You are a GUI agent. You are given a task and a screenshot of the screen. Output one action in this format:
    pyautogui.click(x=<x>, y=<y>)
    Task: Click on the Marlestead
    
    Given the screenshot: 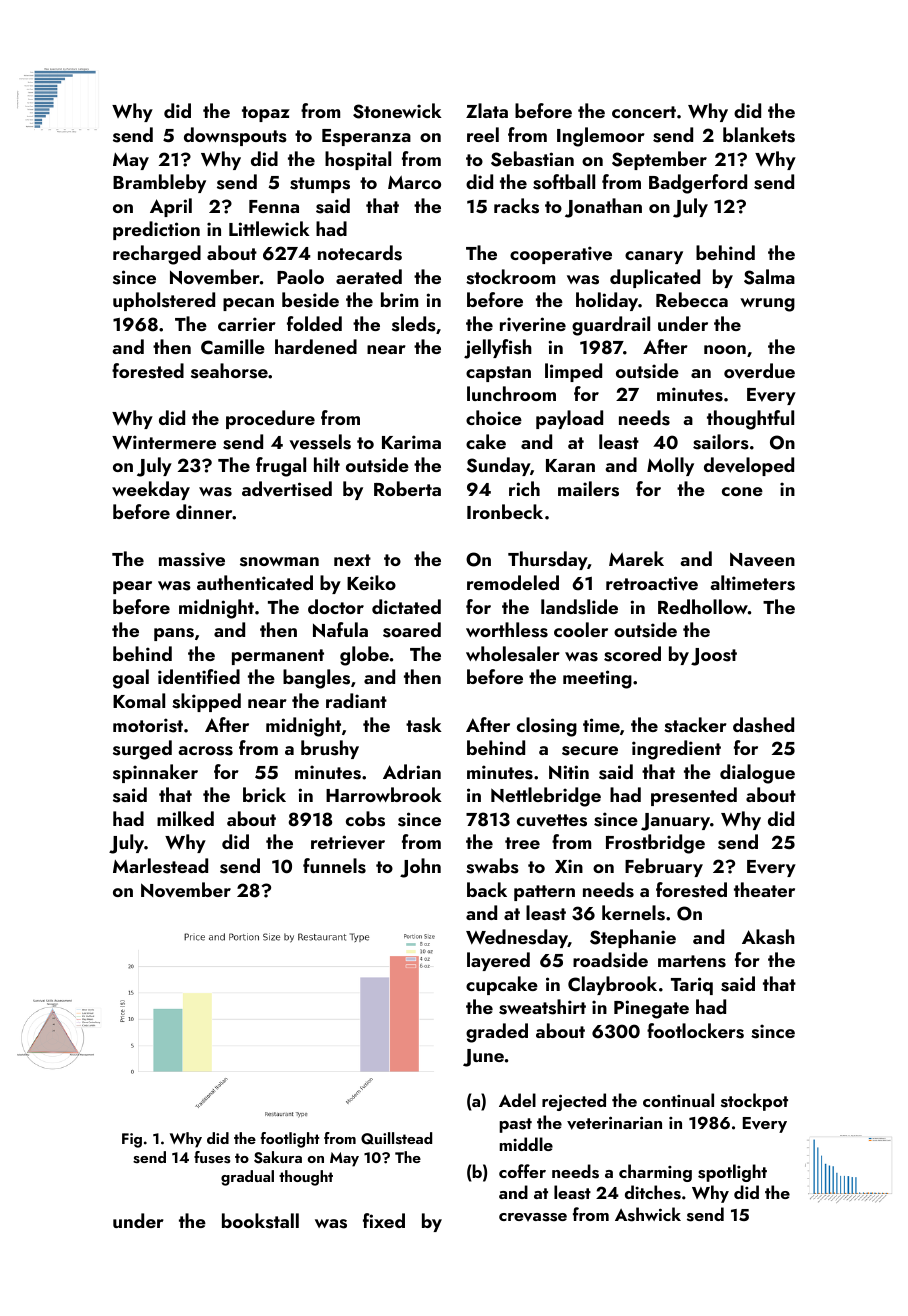 What is the action you would take?
    pyautogui.click(x=160, y=866)
